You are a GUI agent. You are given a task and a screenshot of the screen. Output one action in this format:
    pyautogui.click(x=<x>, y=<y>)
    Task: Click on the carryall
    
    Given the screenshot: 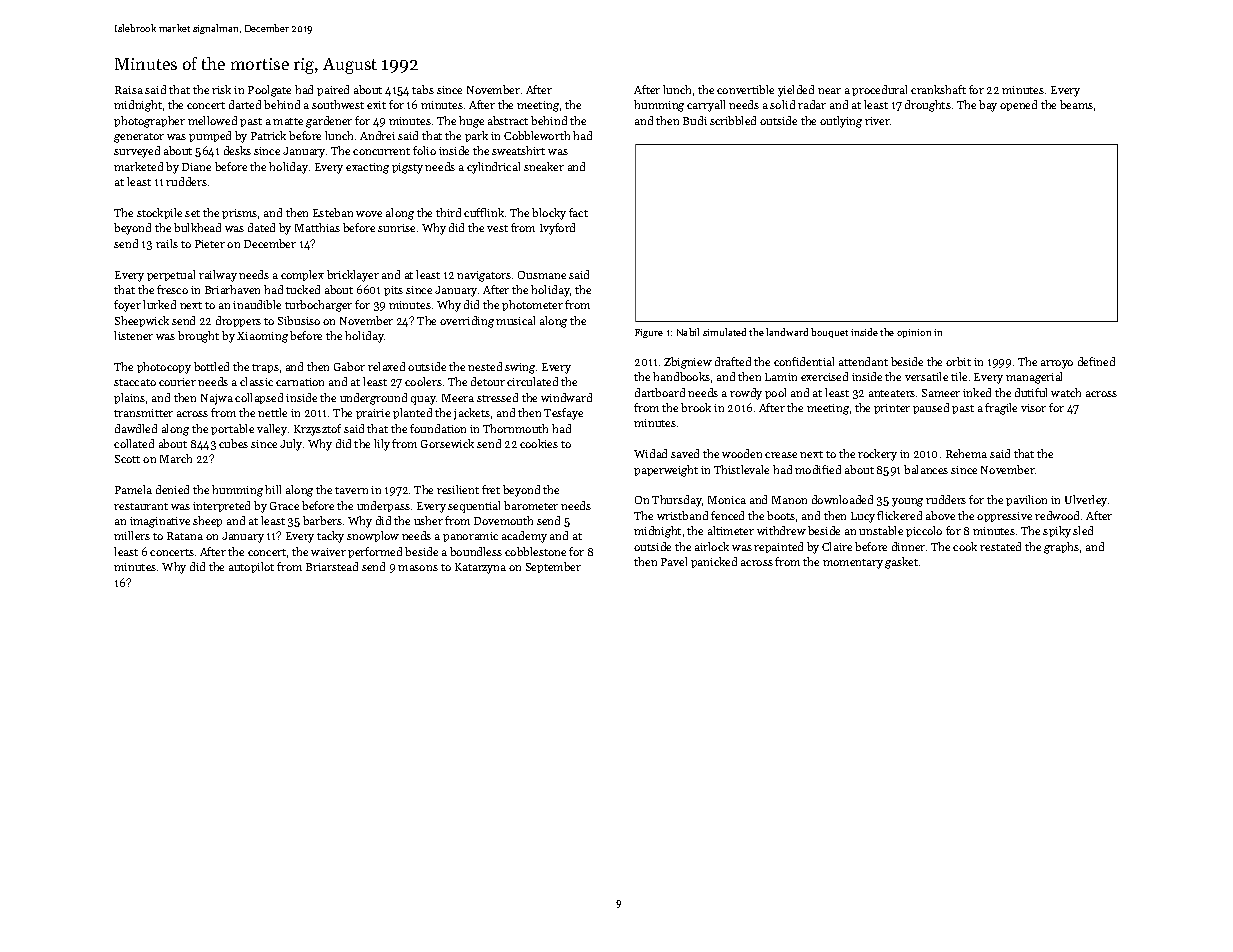 What is the action you would take?
    pyautogui.click(x=706, y=106)
